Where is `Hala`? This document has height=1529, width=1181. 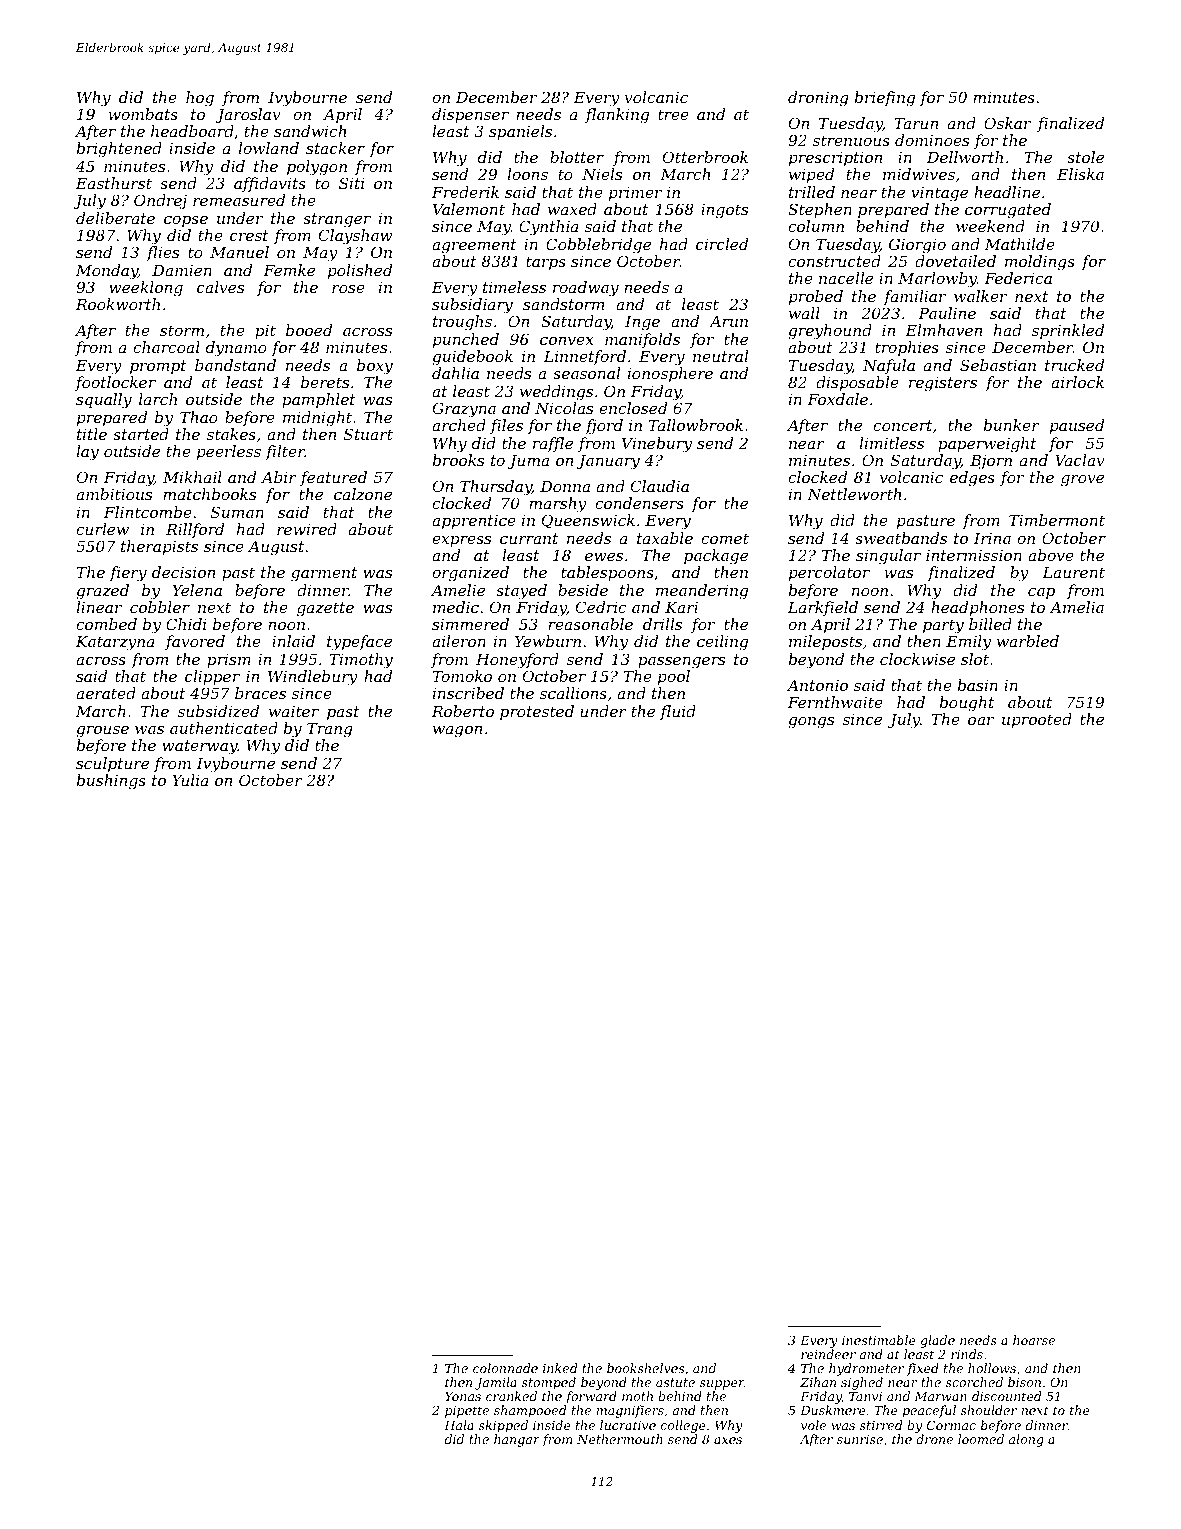
Hala is located at coordinates (459, 1425).
